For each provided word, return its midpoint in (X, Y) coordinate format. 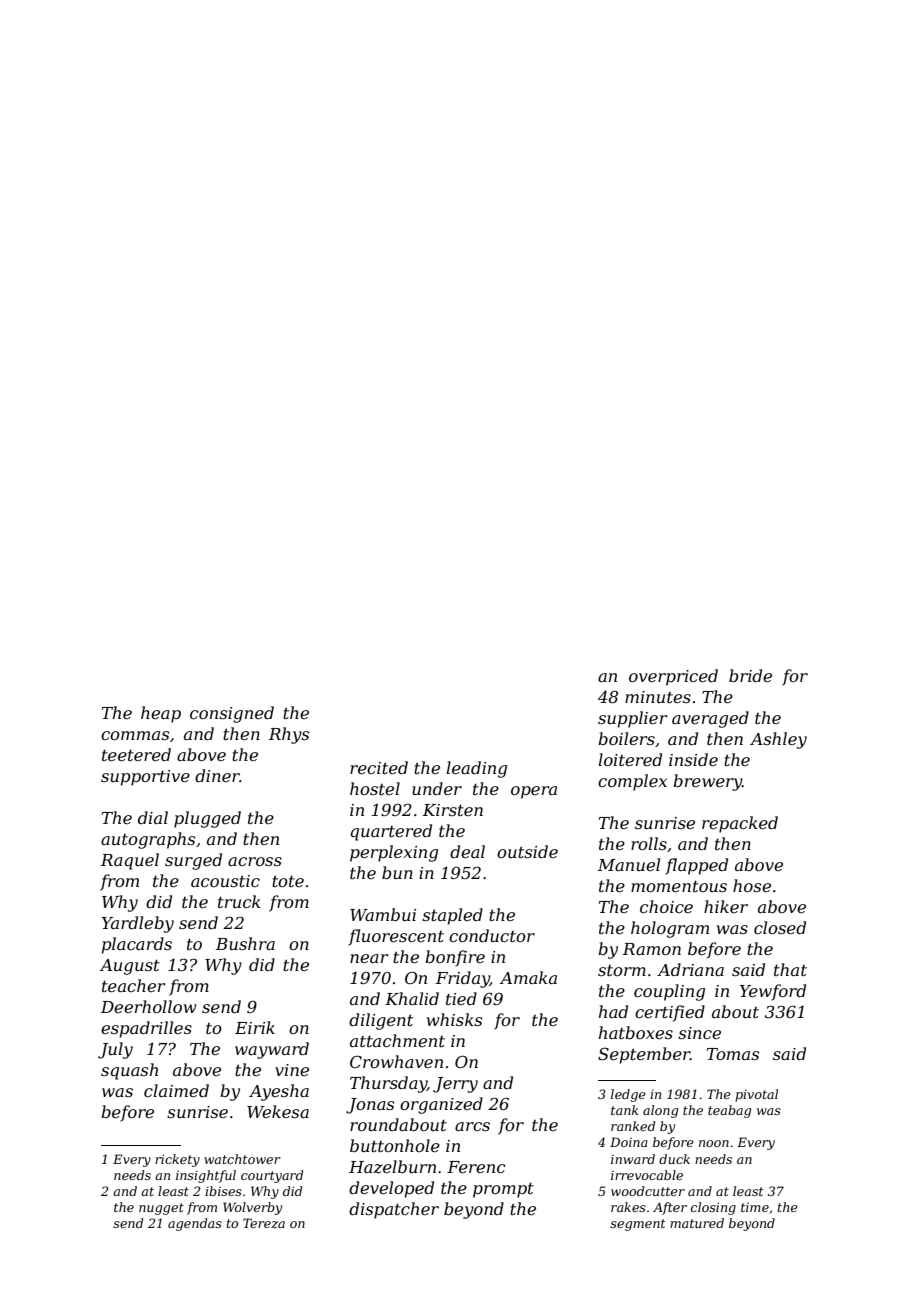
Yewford (773, 992)
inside (693, 759)
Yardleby (138, 924)
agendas (195, 1224)
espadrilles (146, 1029)
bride (750, 675)
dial (153, 817)
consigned (232, 714)
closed (780, 927)
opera (534, 792)
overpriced (673, 677)
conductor (492, 935)
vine (292, 1070)
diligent (381, 1021)
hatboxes (636, 1032)
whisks (454, 1019)
